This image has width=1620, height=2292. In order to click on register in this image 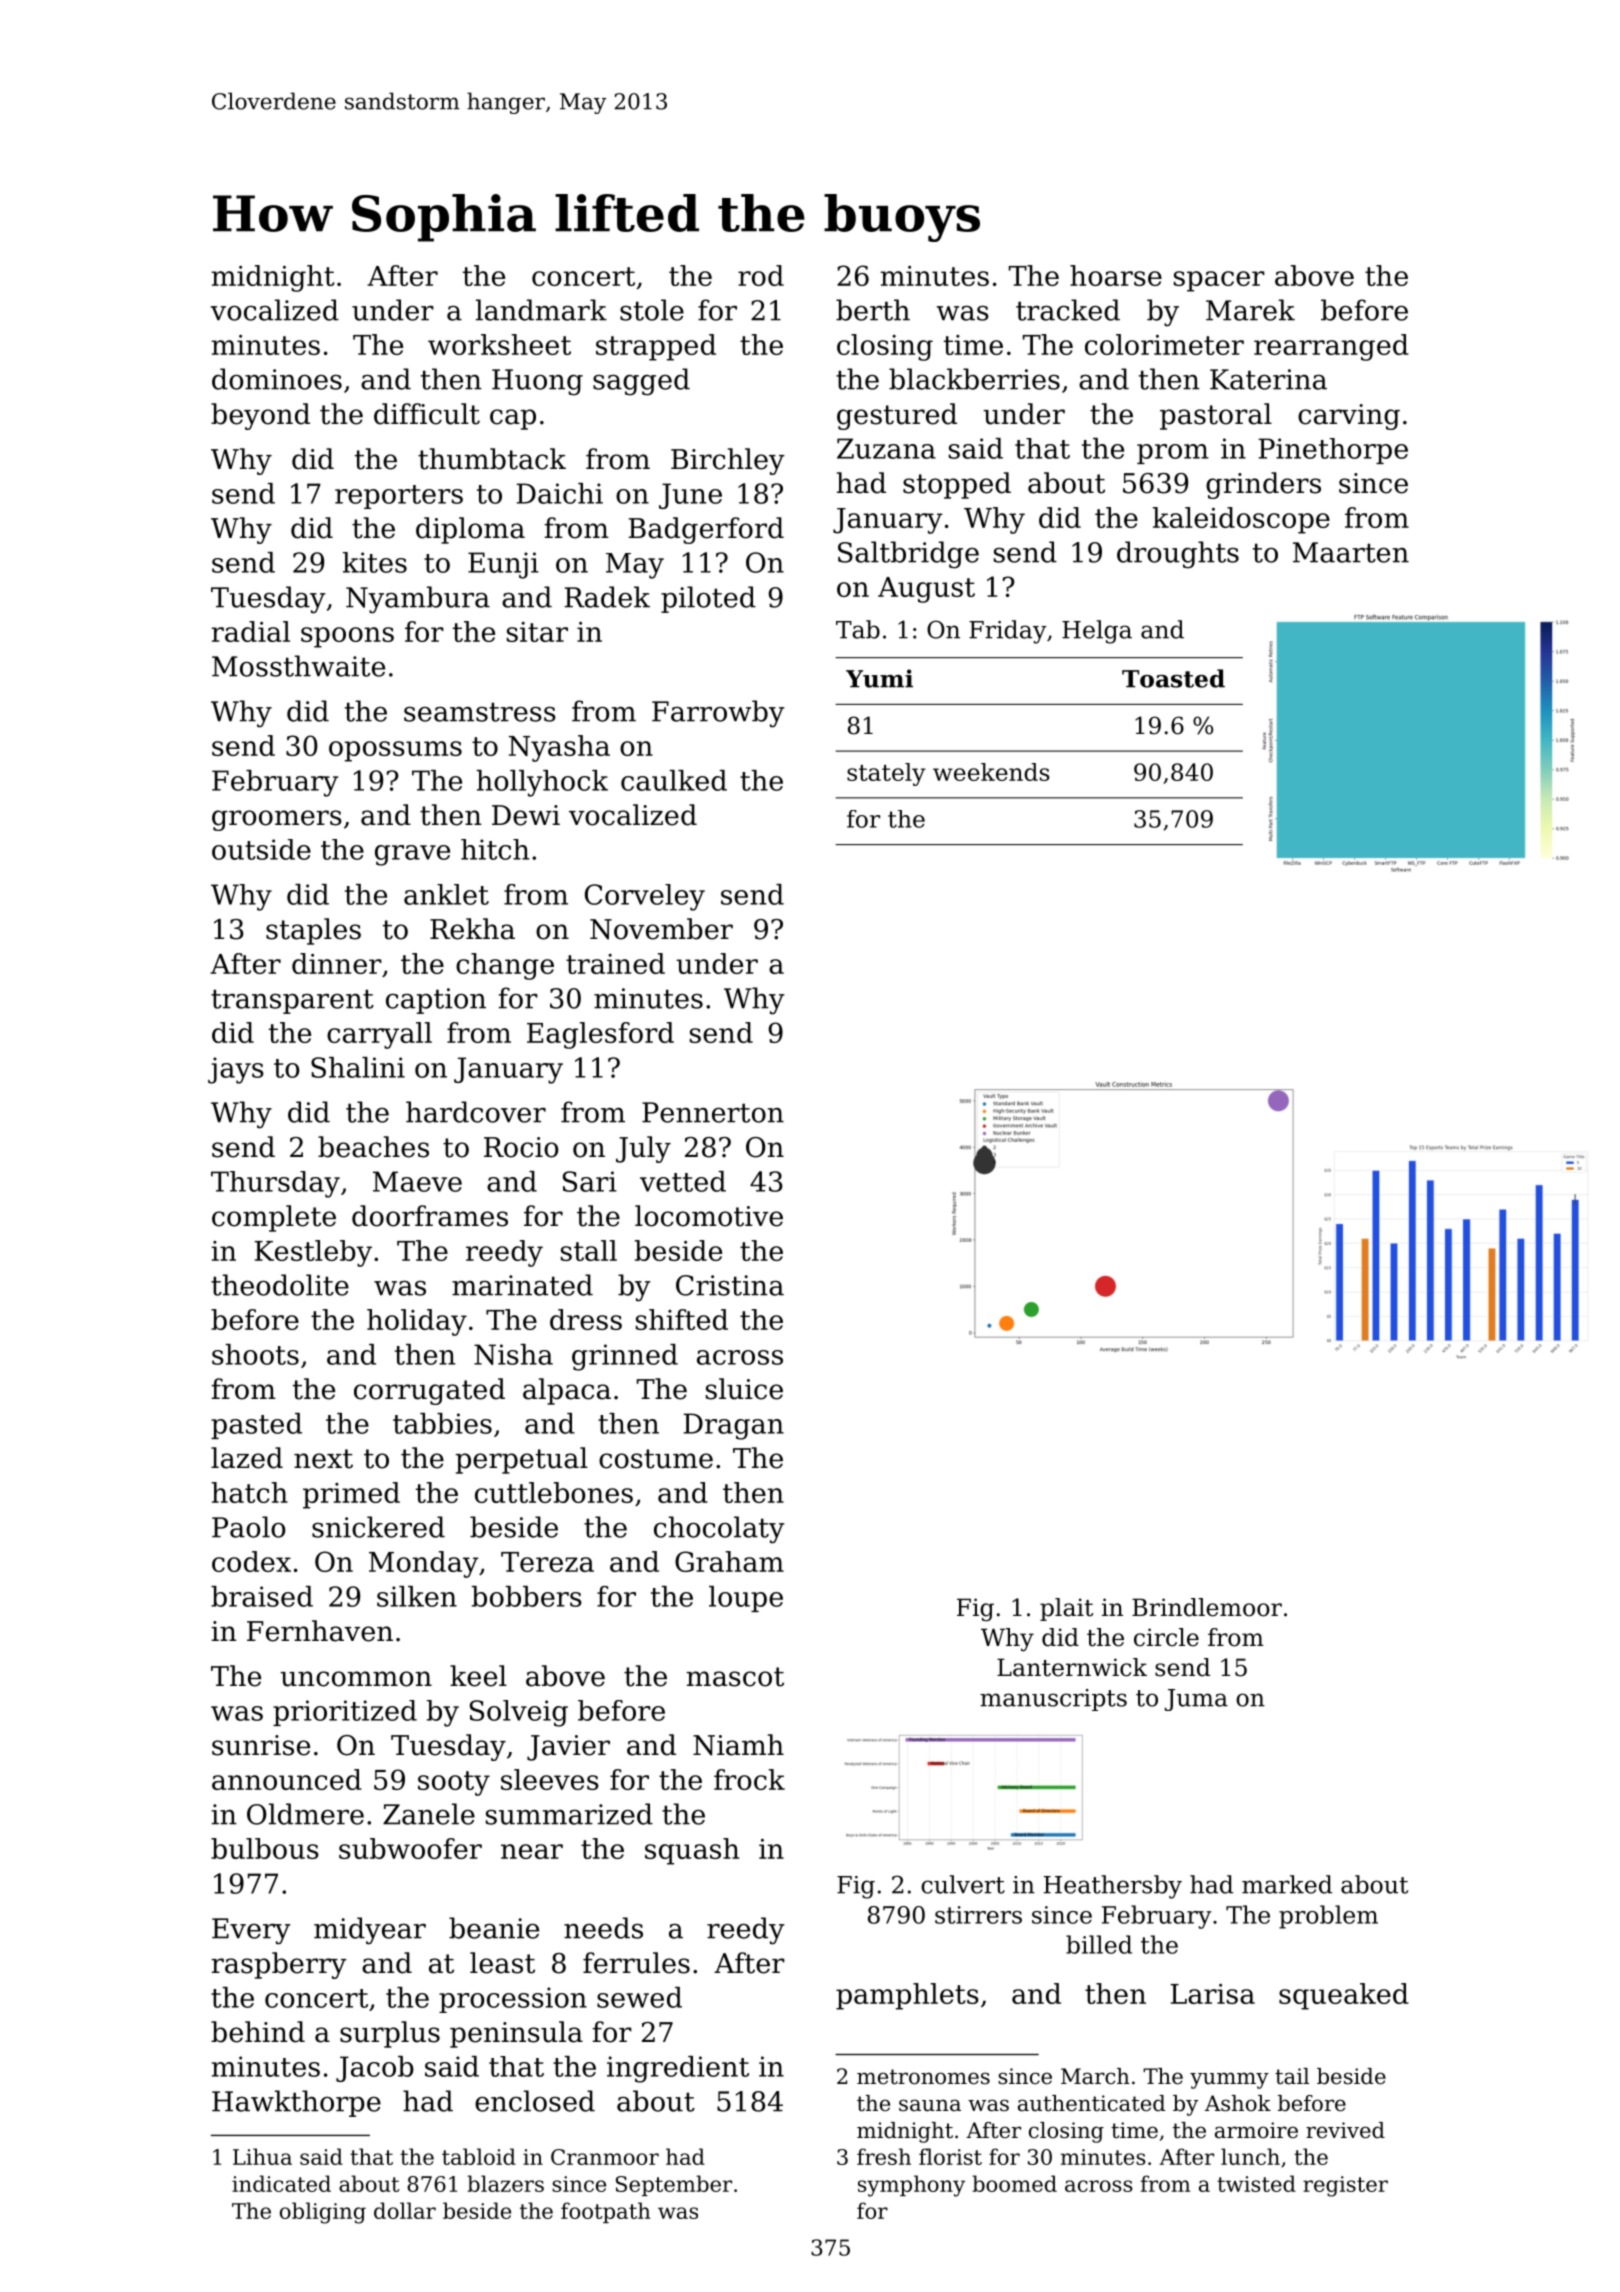, I will do `click(1345, 2186)`.
